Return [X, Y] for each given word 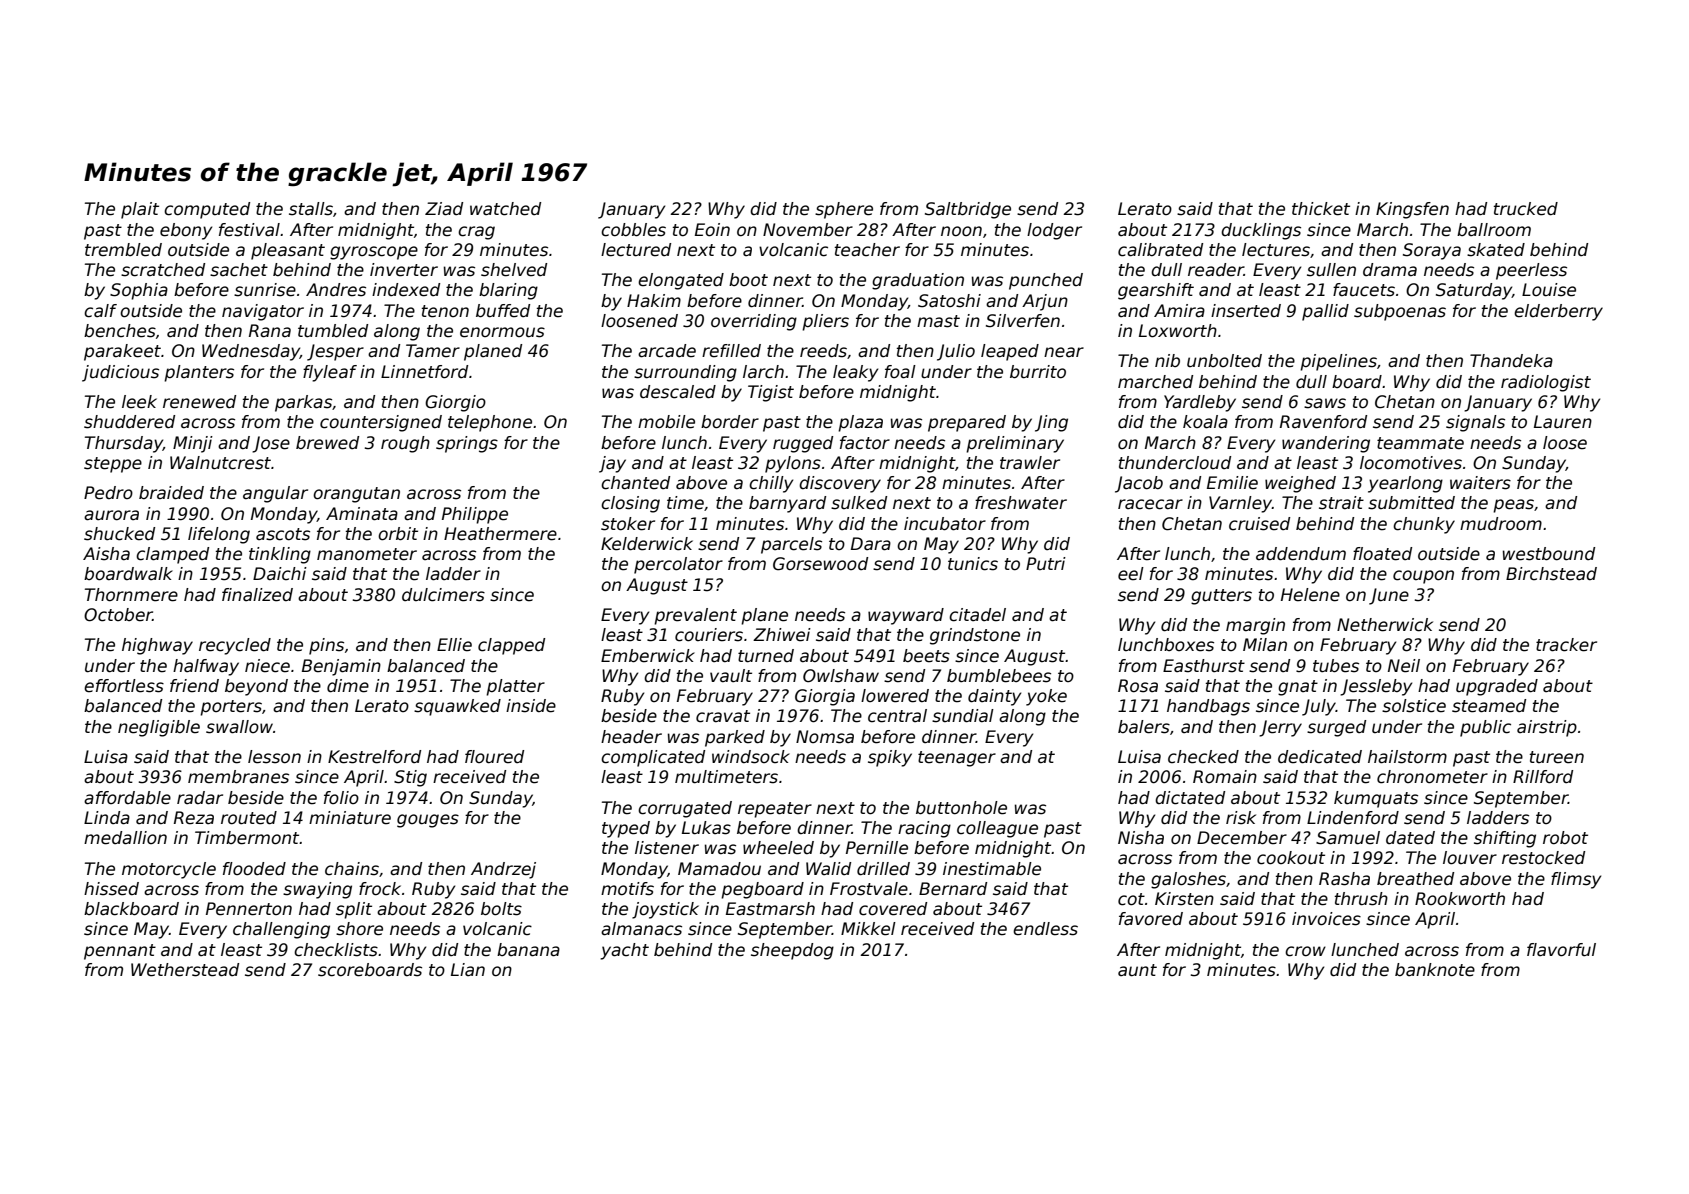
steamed [1489, 706]
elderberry [1558, 312]
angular [275, 494]
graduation [918, 281]
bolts [501, 909]
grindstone [975, 636]
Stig [410, 778]
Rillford [1543, 777]
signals [1475, 423]
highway [157, 646]
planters [199, 373]
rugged [803, 444]
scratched [163, 270]
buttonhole [961, 808]
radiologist [1546, 383]
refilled [731, 351]
